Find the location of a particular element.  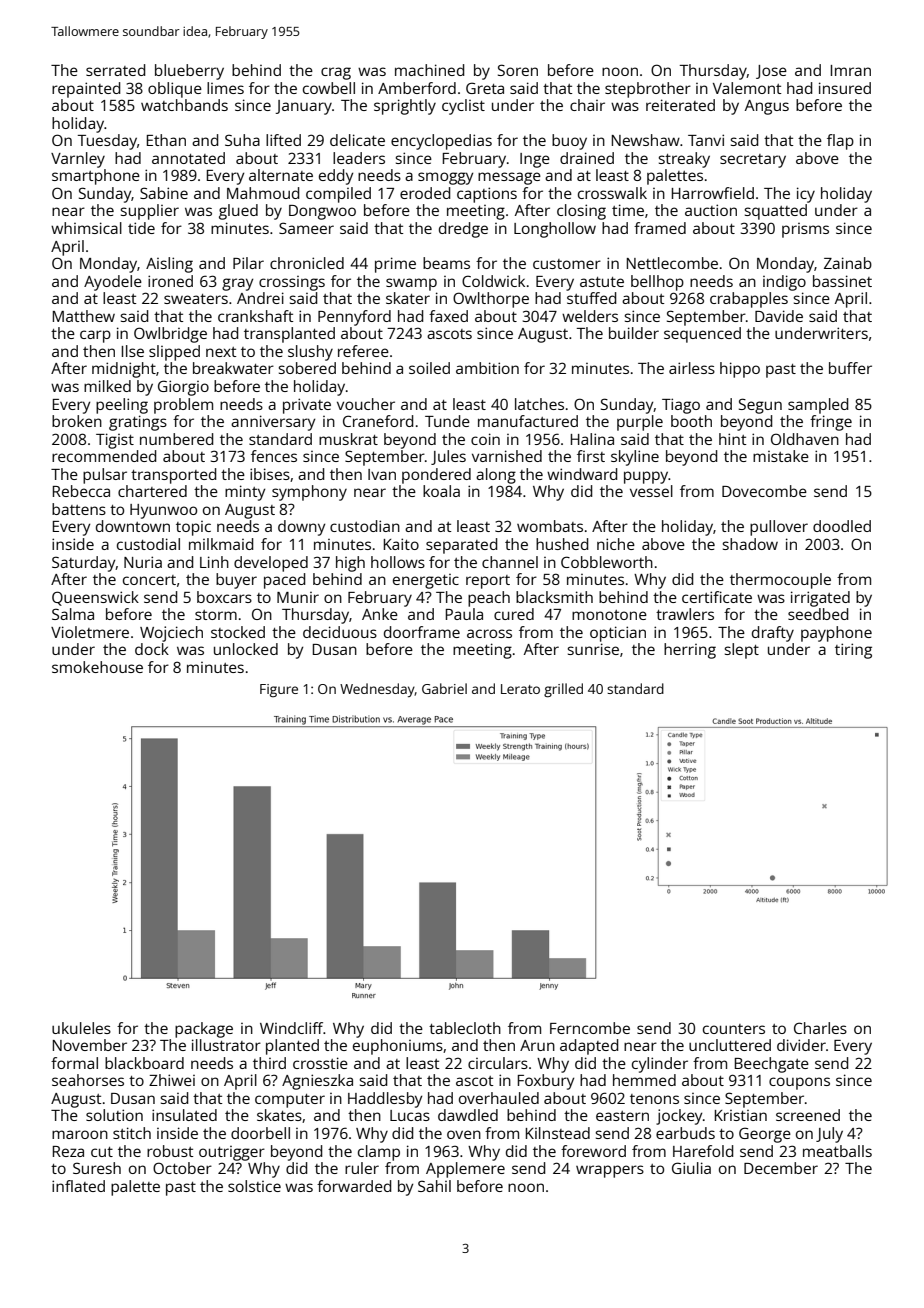

unlocked is located at coordinates (246, 649).
